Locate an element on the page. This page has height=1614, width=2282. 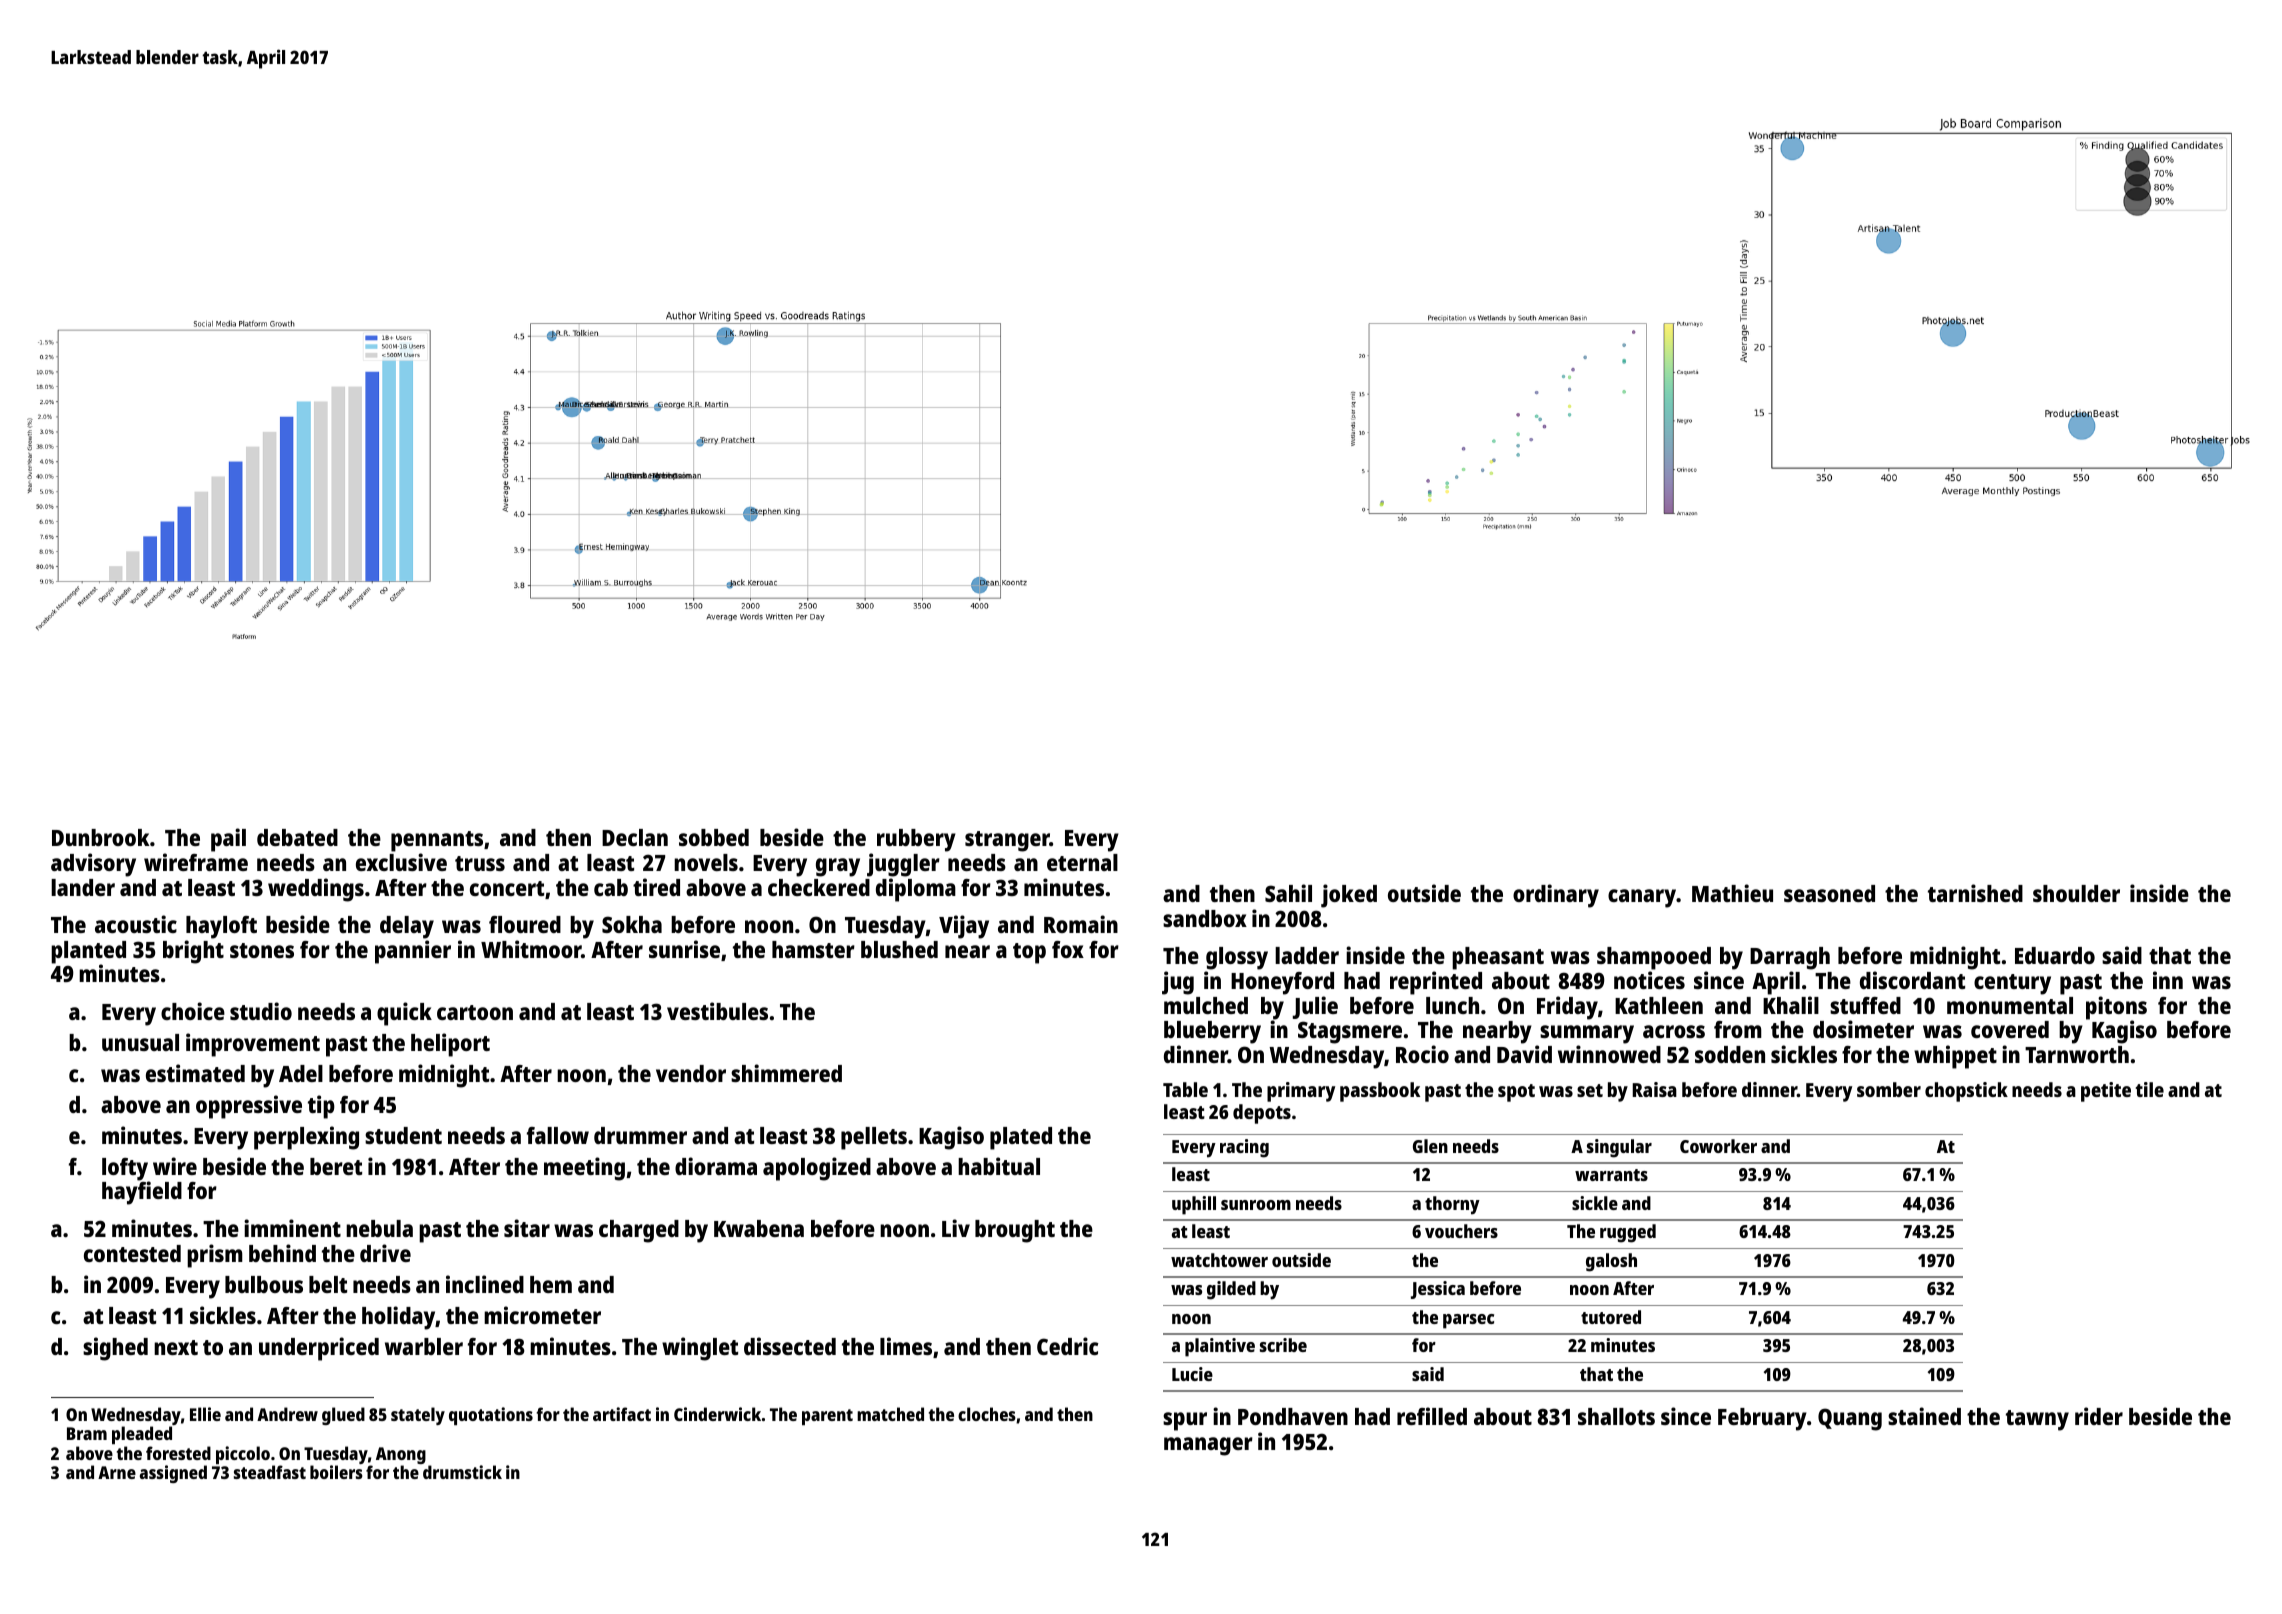
monumental is located at coordinates (2010, 1005).
